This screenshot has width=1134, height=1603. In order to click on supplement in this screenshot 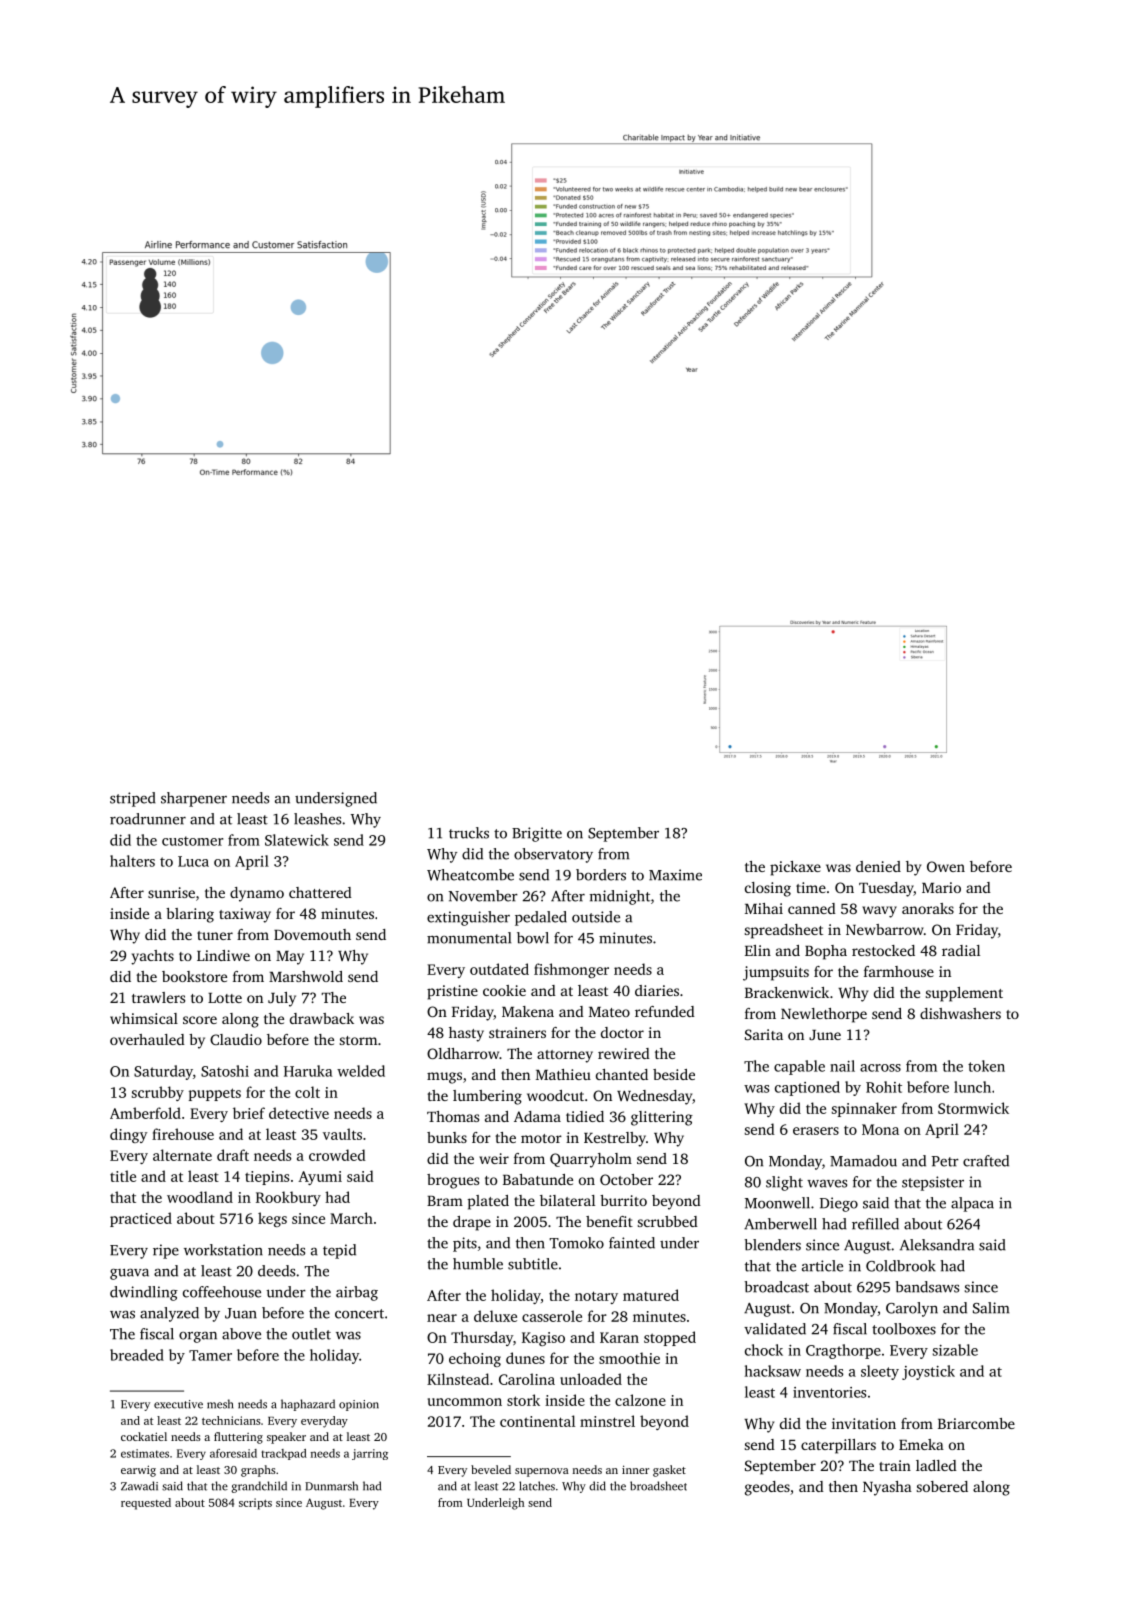, I will do `click(964, 994)`.
